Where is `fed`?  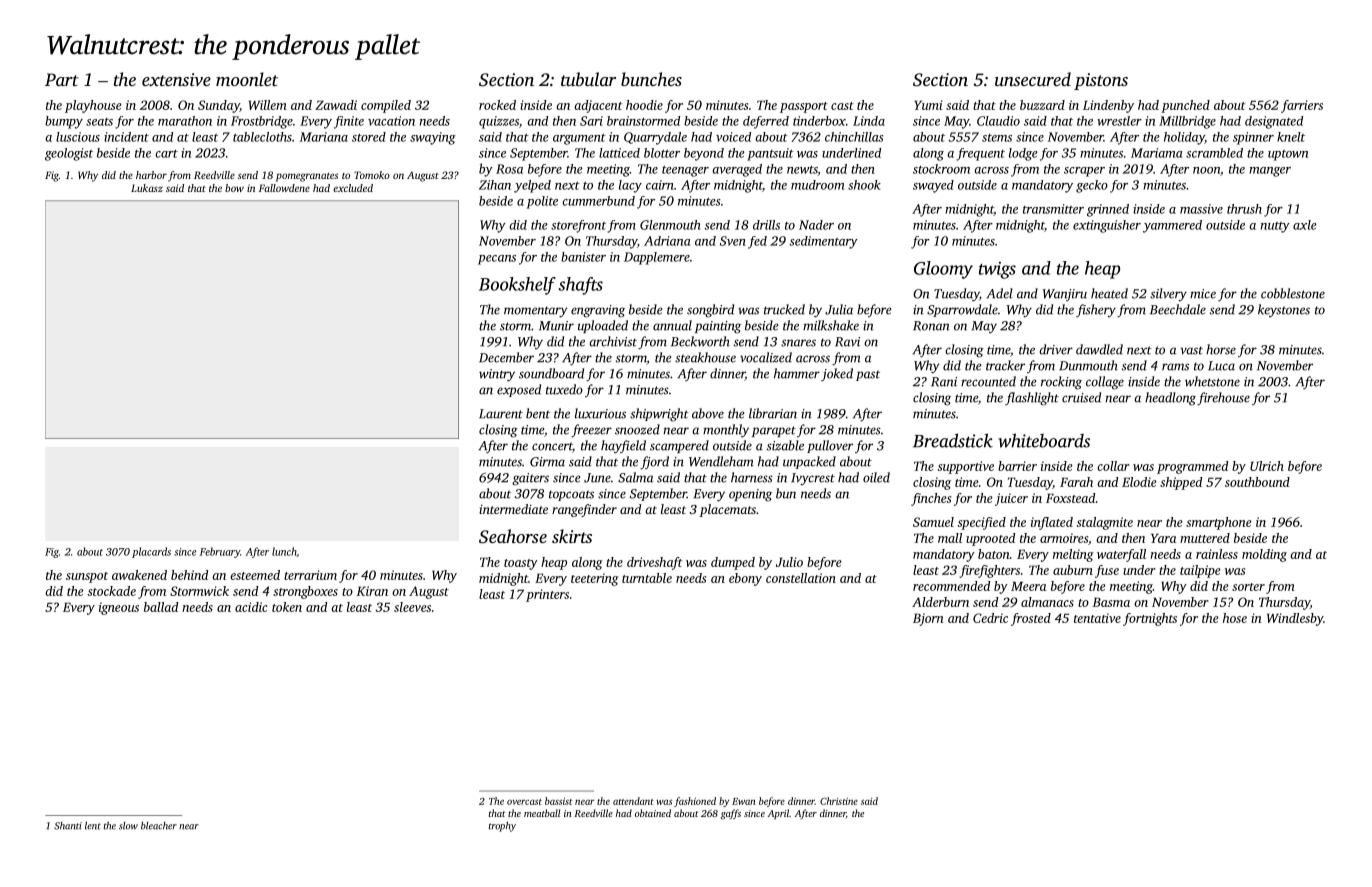
fed is located at coordinates (757, 242).
